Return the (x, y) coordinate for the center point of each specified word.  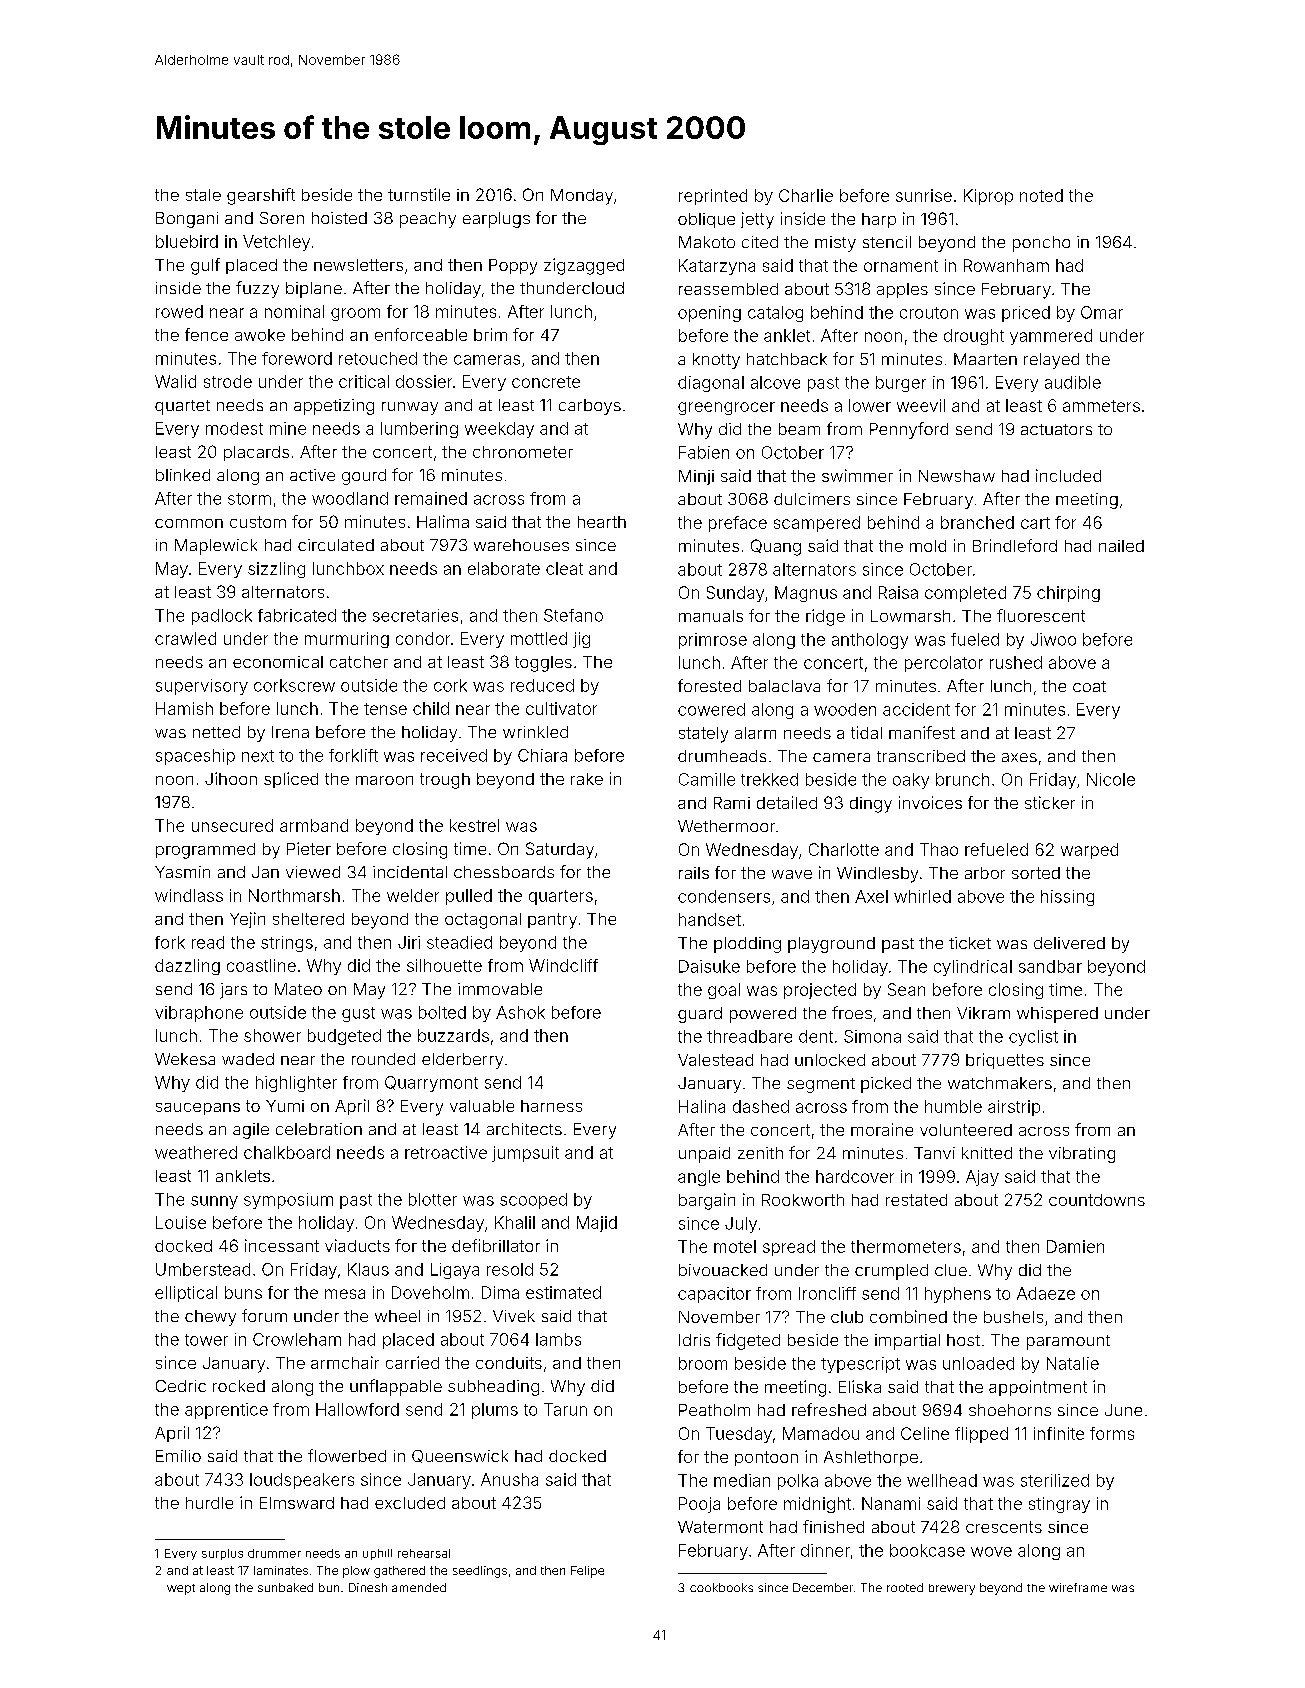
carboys (590, 407)
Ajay (982, 1178)
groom (355, 314)
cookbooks (721, 1587)
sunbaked (285, 1587)
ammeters (1101, 406)
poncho (1041, 244)
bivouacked (723, 1270)
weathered (196, 1152)
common (189, 523)
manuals (711, 616)
